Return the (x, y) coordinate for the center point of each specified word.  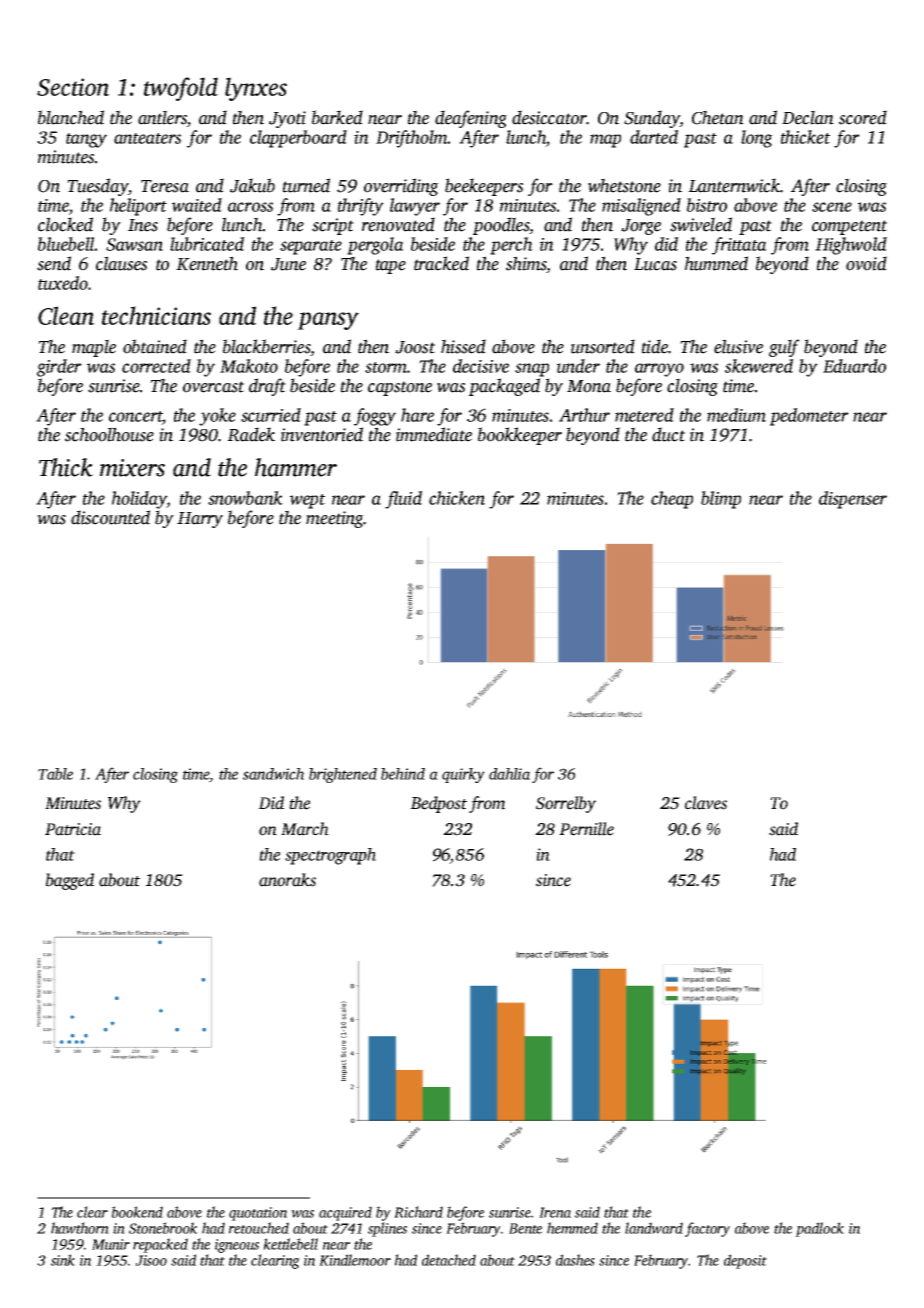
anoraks (287, 880)
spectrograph (330, 856)
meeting (335, 519)
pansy (328, 321)
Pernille (586, 829)
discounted (110, 517)
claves (706, 803)
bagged (70, 881)
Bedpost (438, 804)
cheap (672, 500)
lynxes (256, 89)
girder (59, 368)
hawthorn (80, 1228)
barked (337, 117)
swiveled (701, 224)
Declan (808, 117)
